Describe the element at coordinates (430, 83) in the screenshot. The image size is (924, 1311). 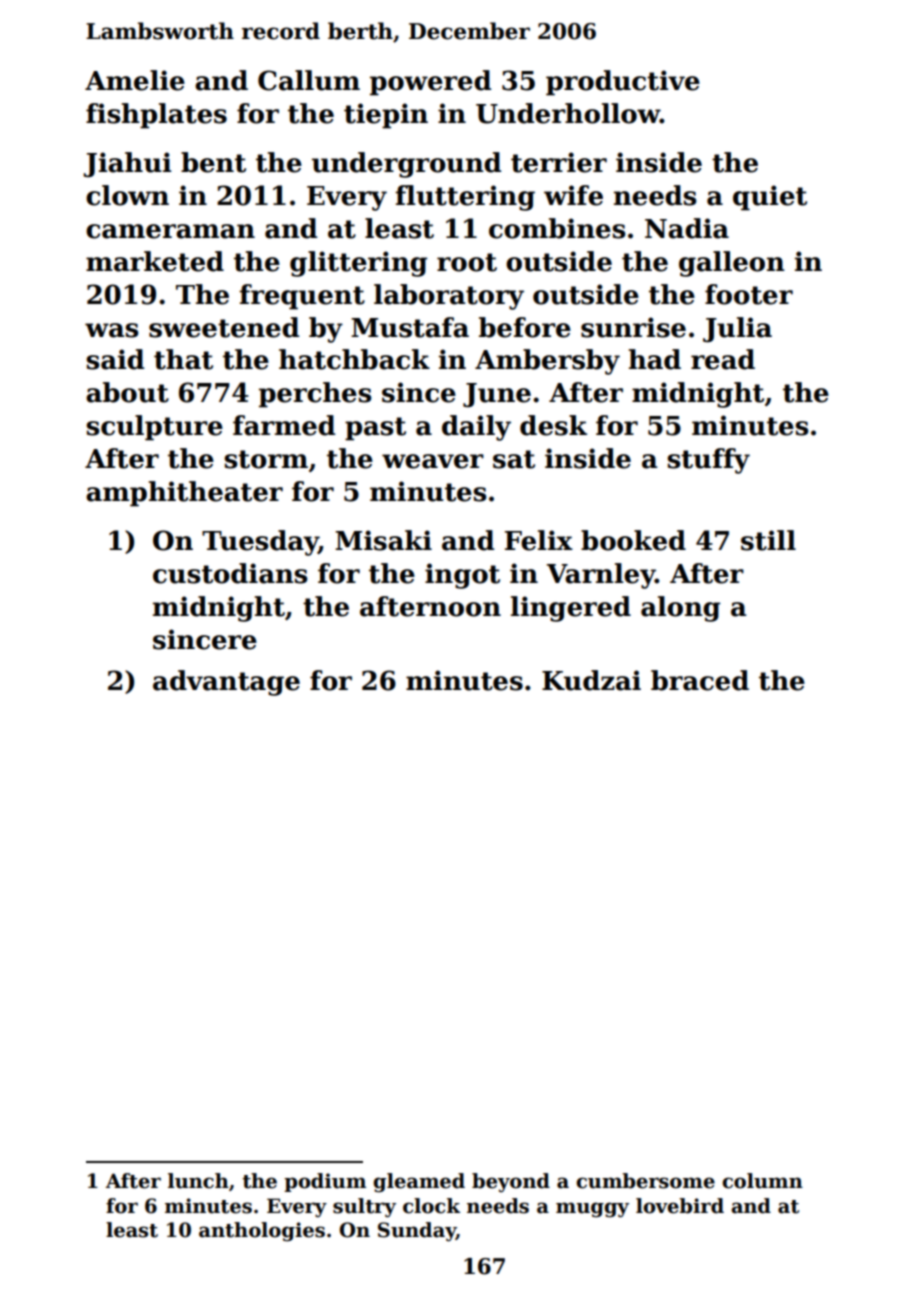
I see `powered` at that location.
